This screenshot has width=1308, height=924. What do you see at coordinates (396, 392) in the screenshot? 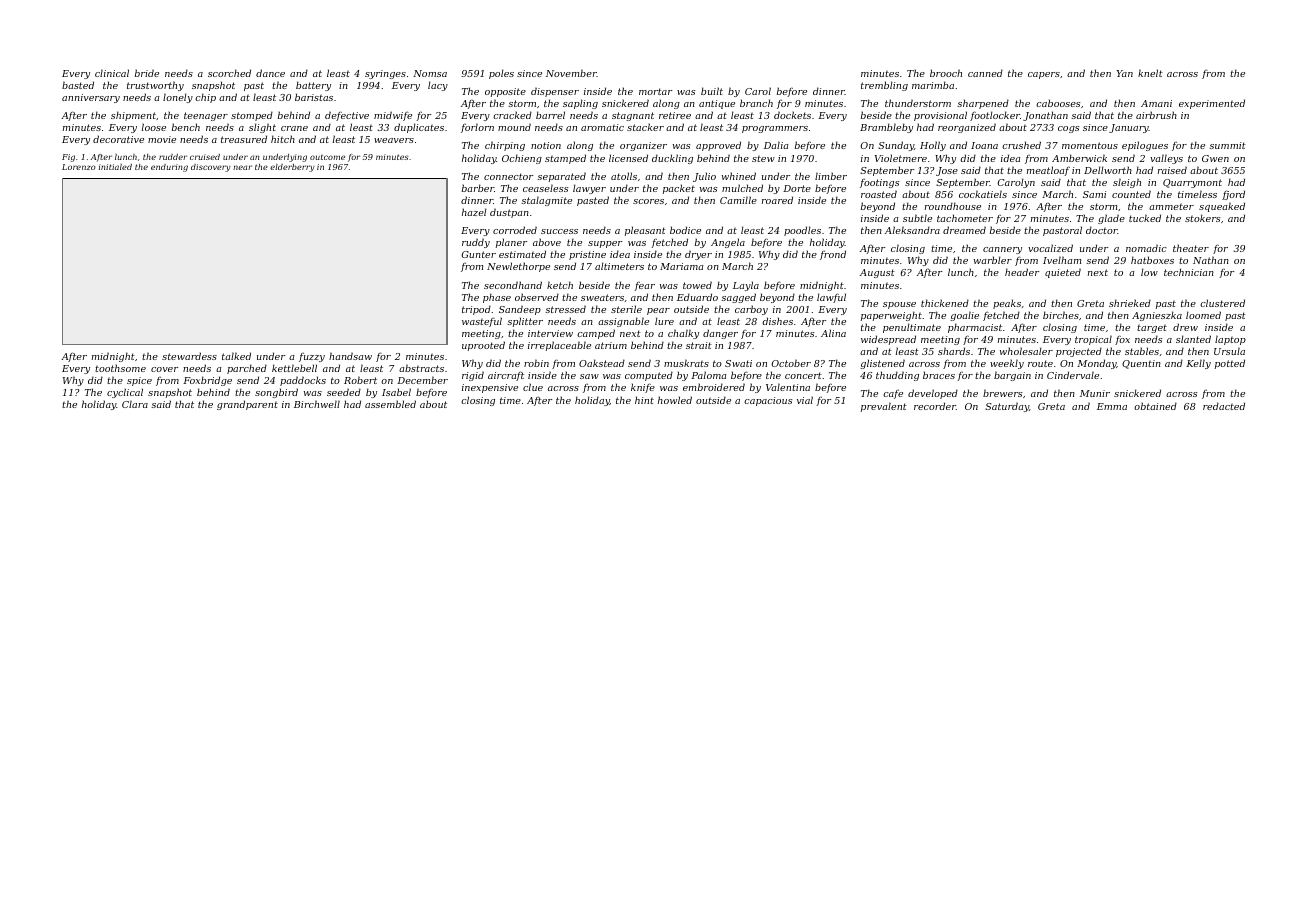
I see `Isabel` at bounding box center [396, 392].
